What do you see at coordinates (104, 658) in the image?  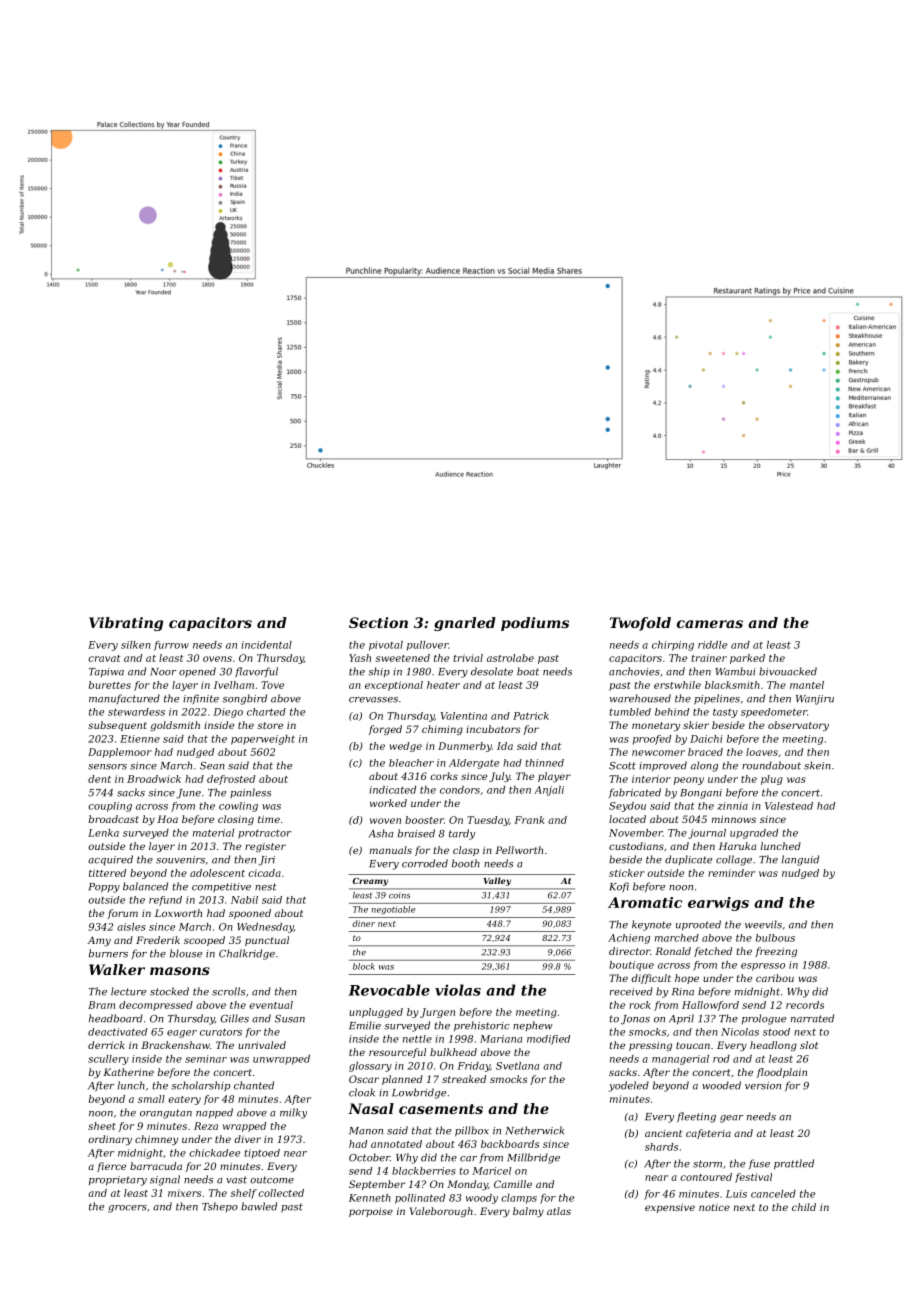 I see `cravat` at bounding box center [104, 658].
